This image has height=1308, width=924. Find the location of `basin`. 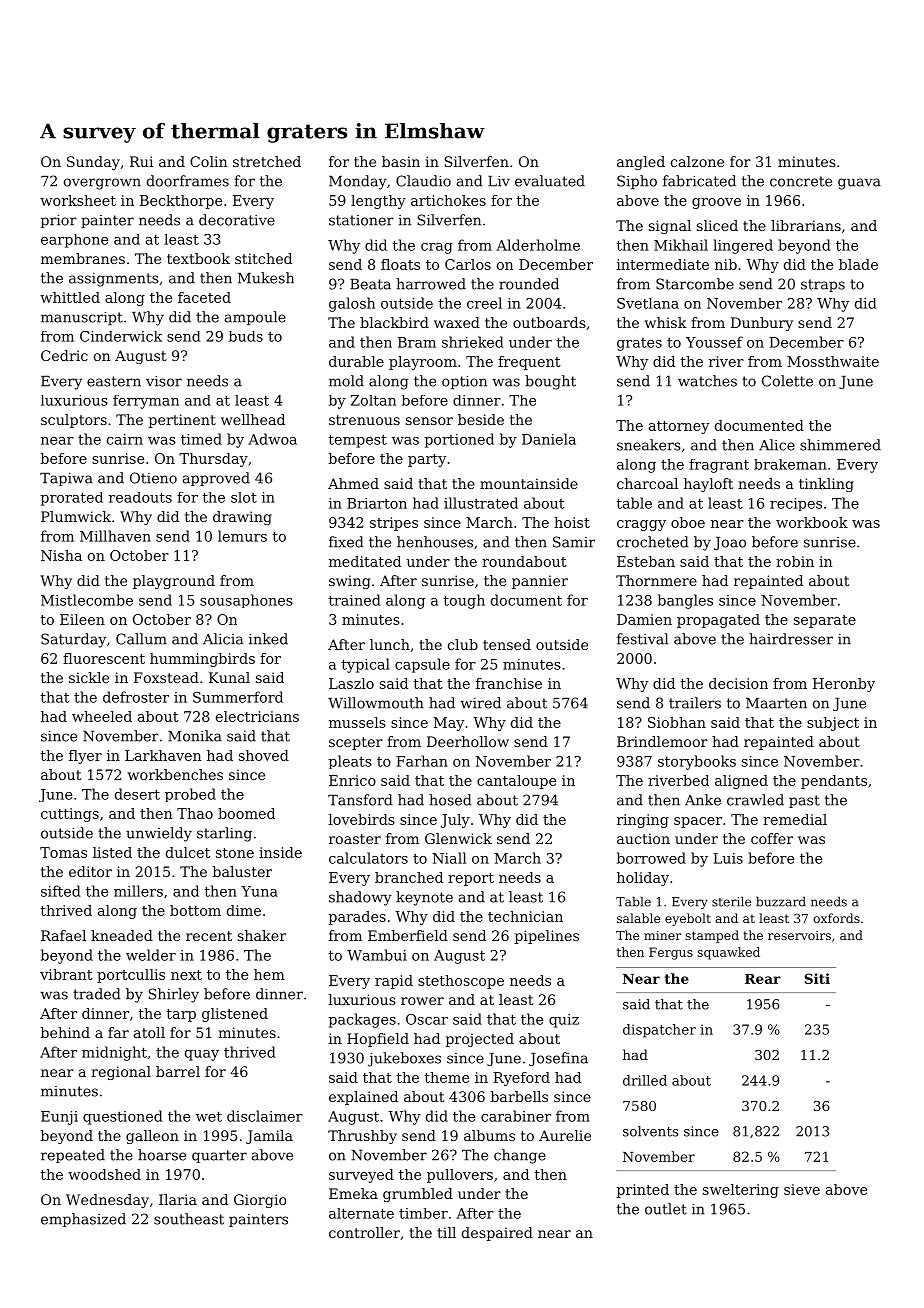

basin is located at coordinates (401, 161).
